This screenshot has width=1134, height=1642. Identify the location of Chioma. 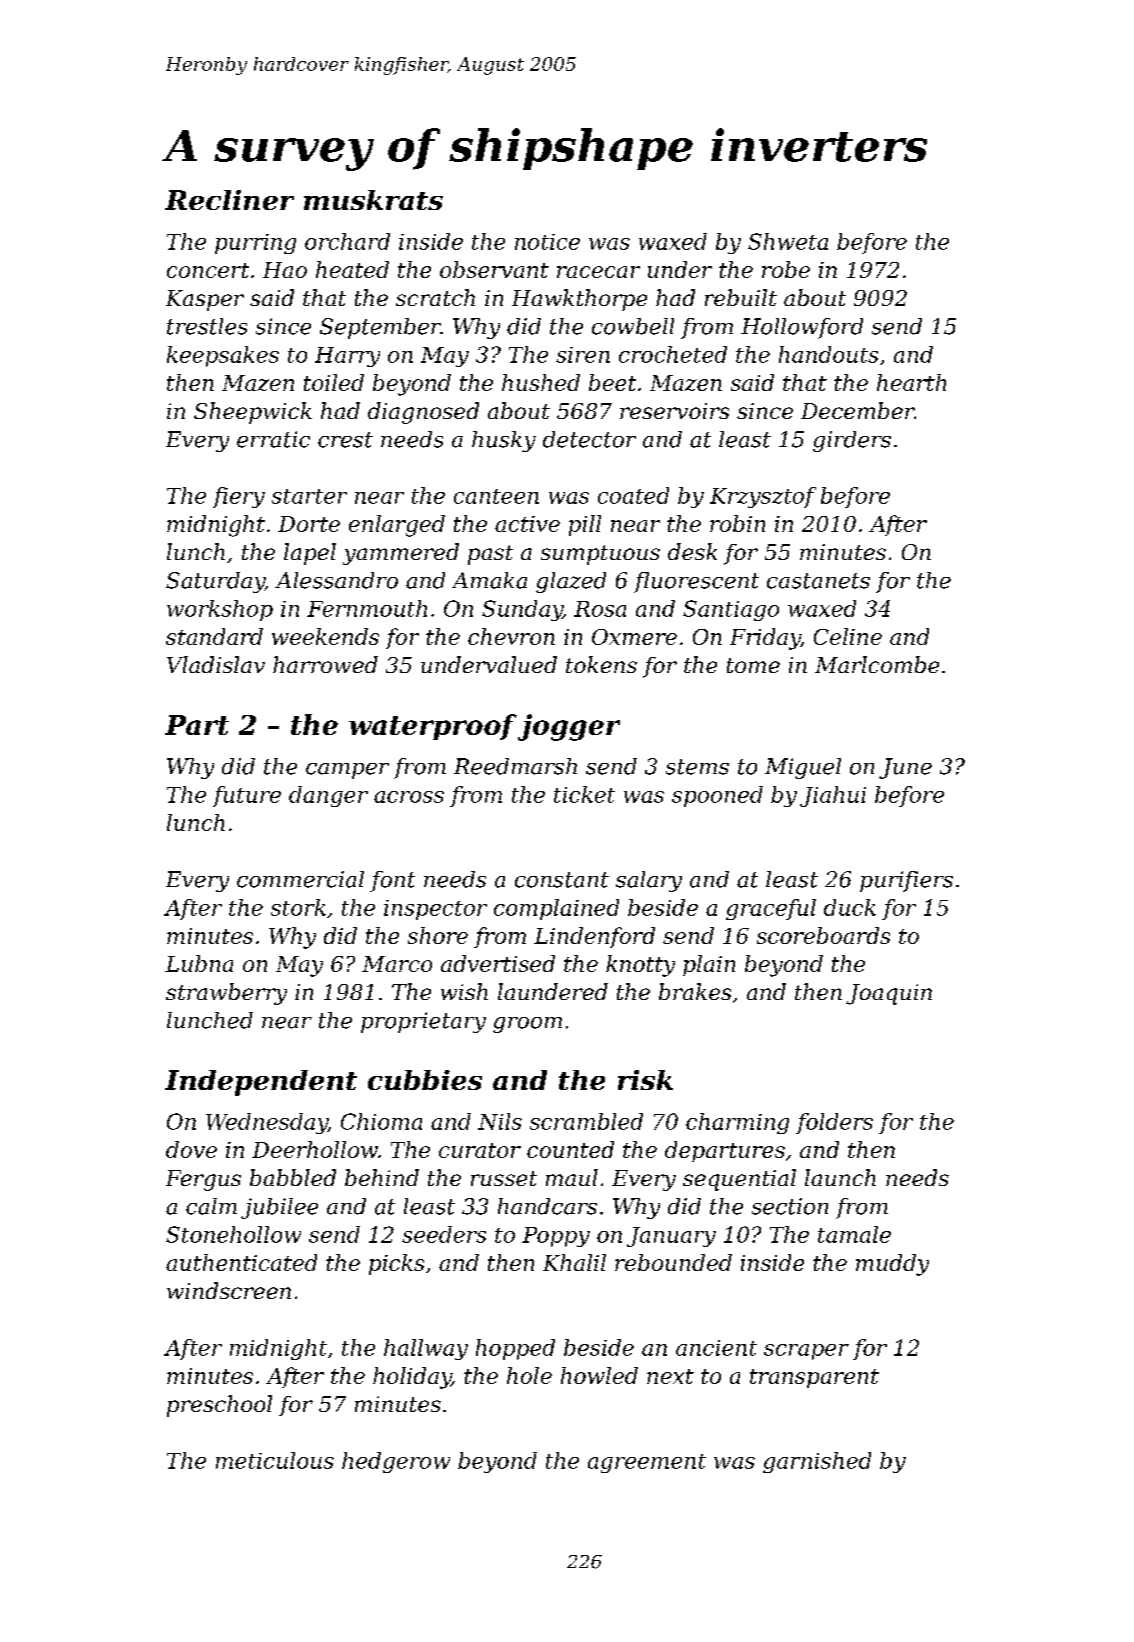
(381, 1121).
